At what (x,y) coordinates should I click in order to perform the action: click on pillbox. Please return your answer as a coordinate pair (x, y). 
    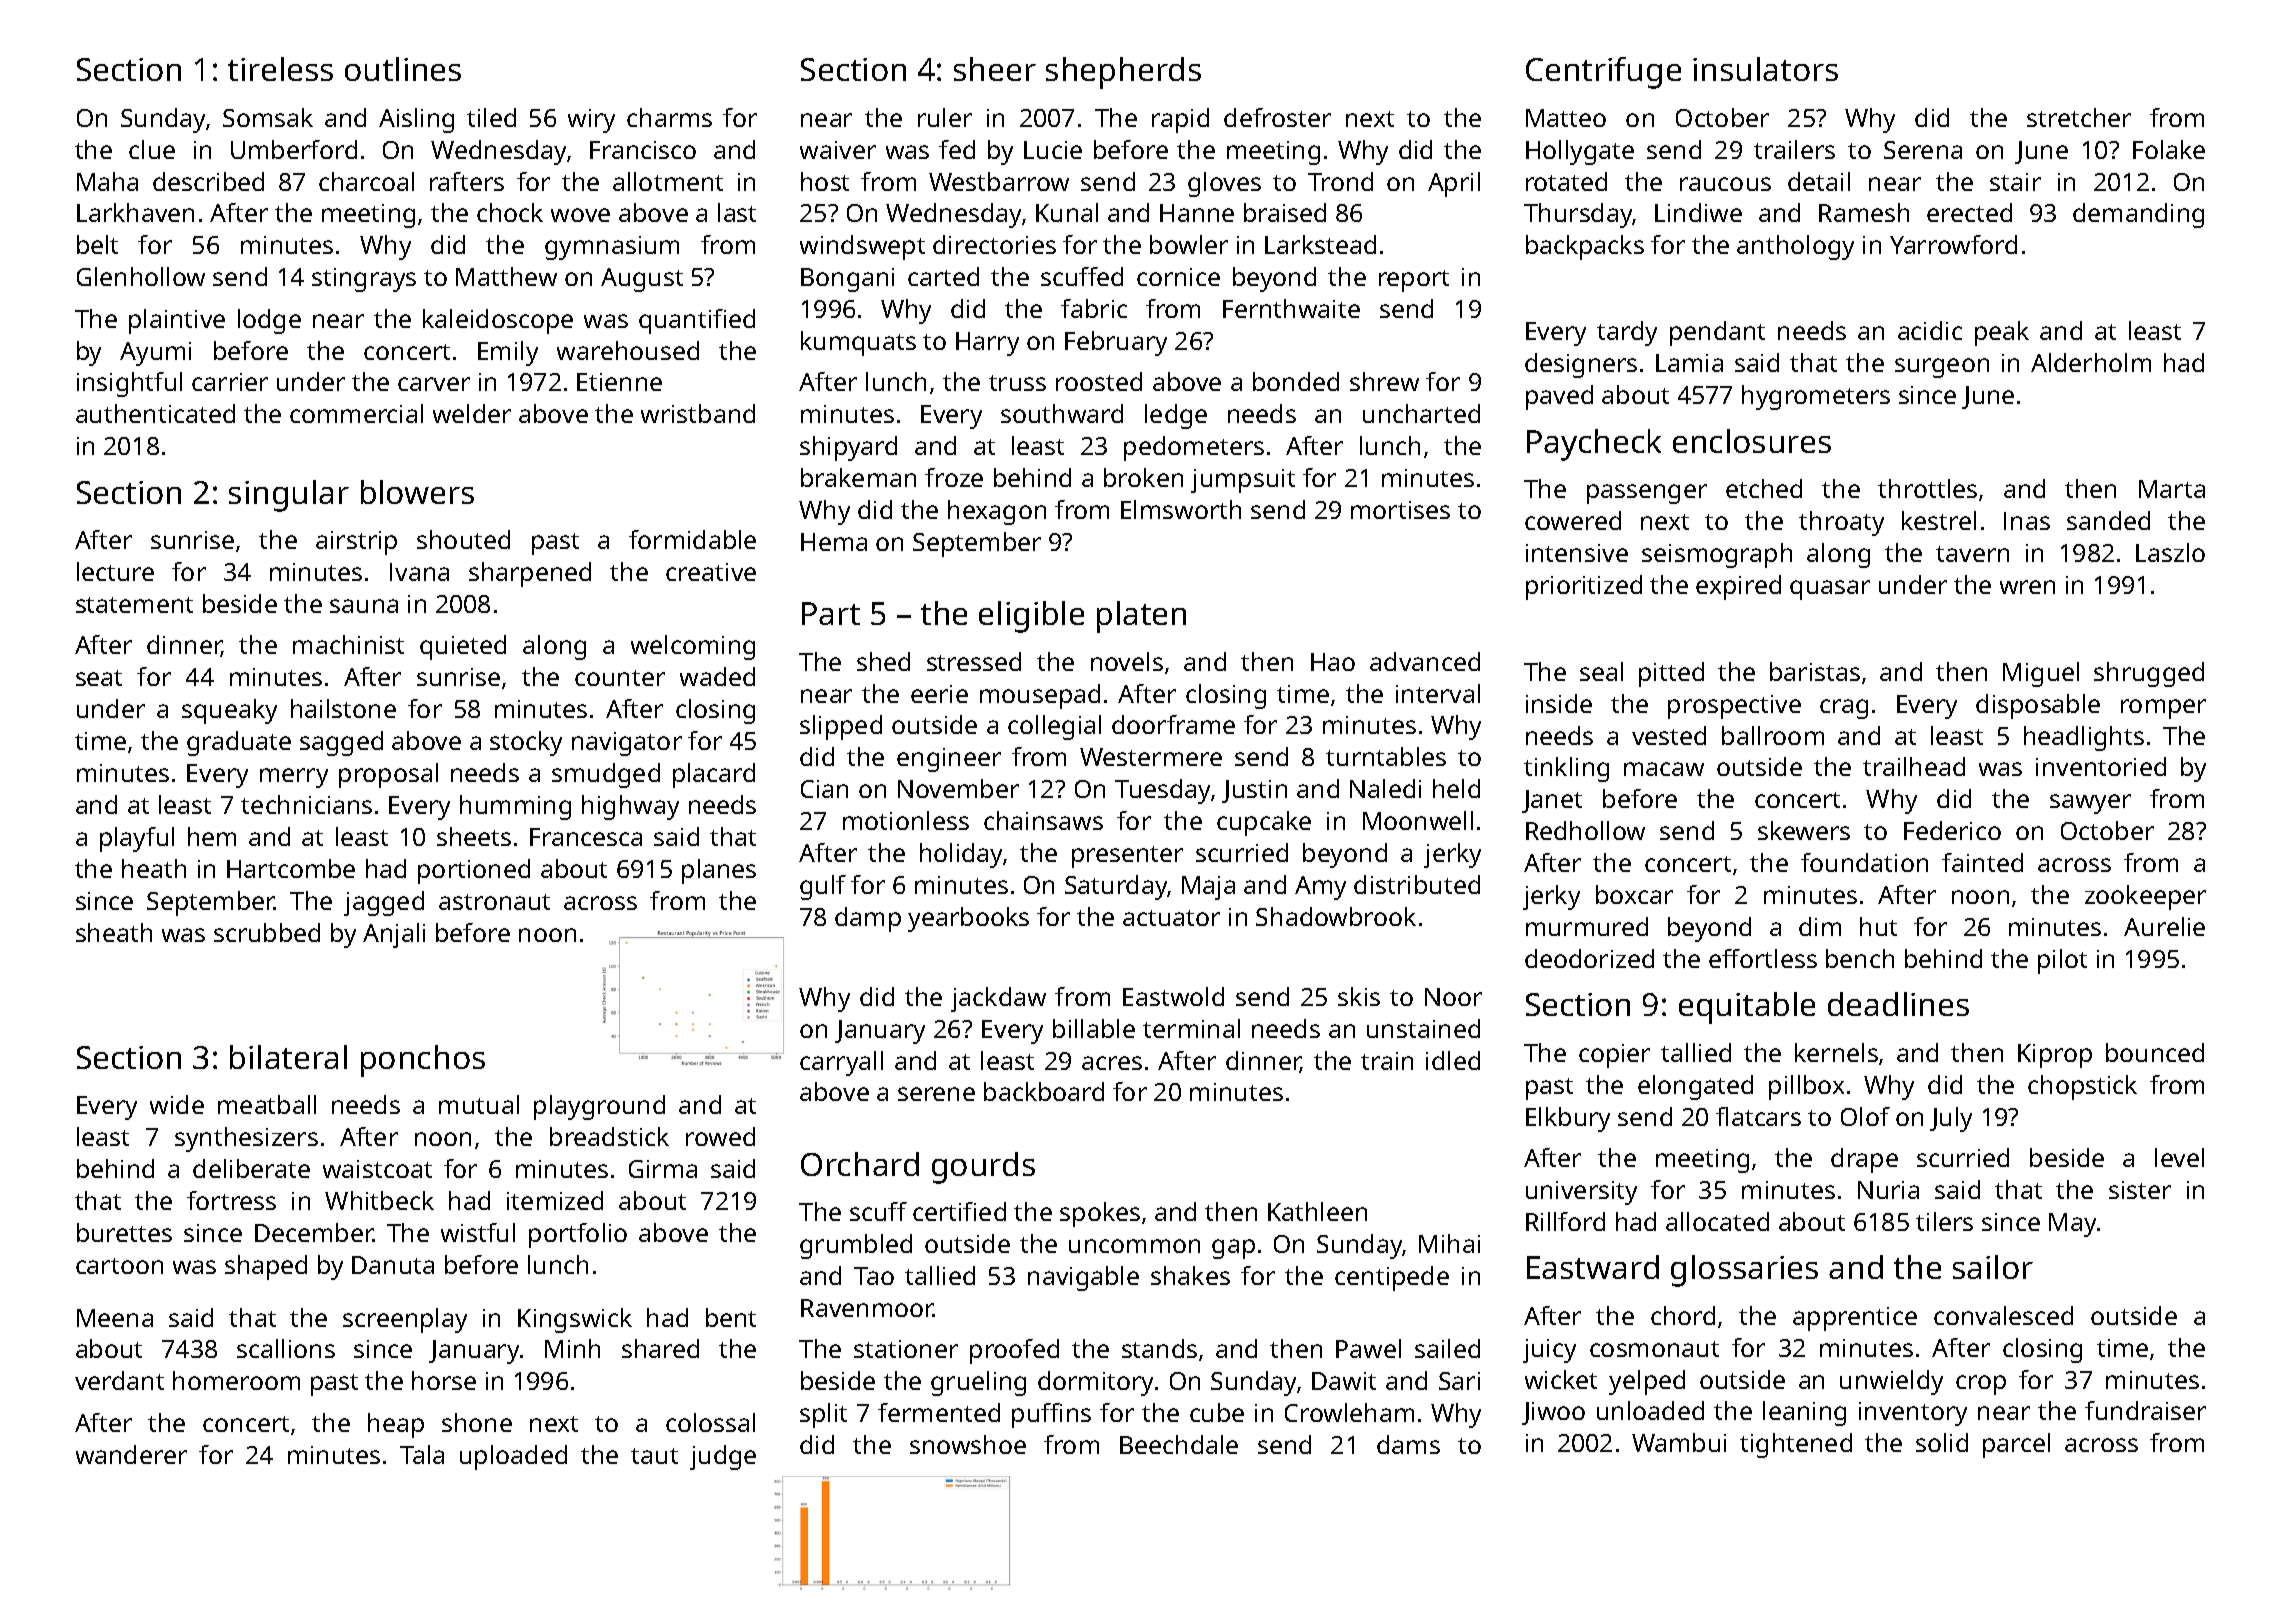
    Looking at the image, I should click on (1806, 1087).
